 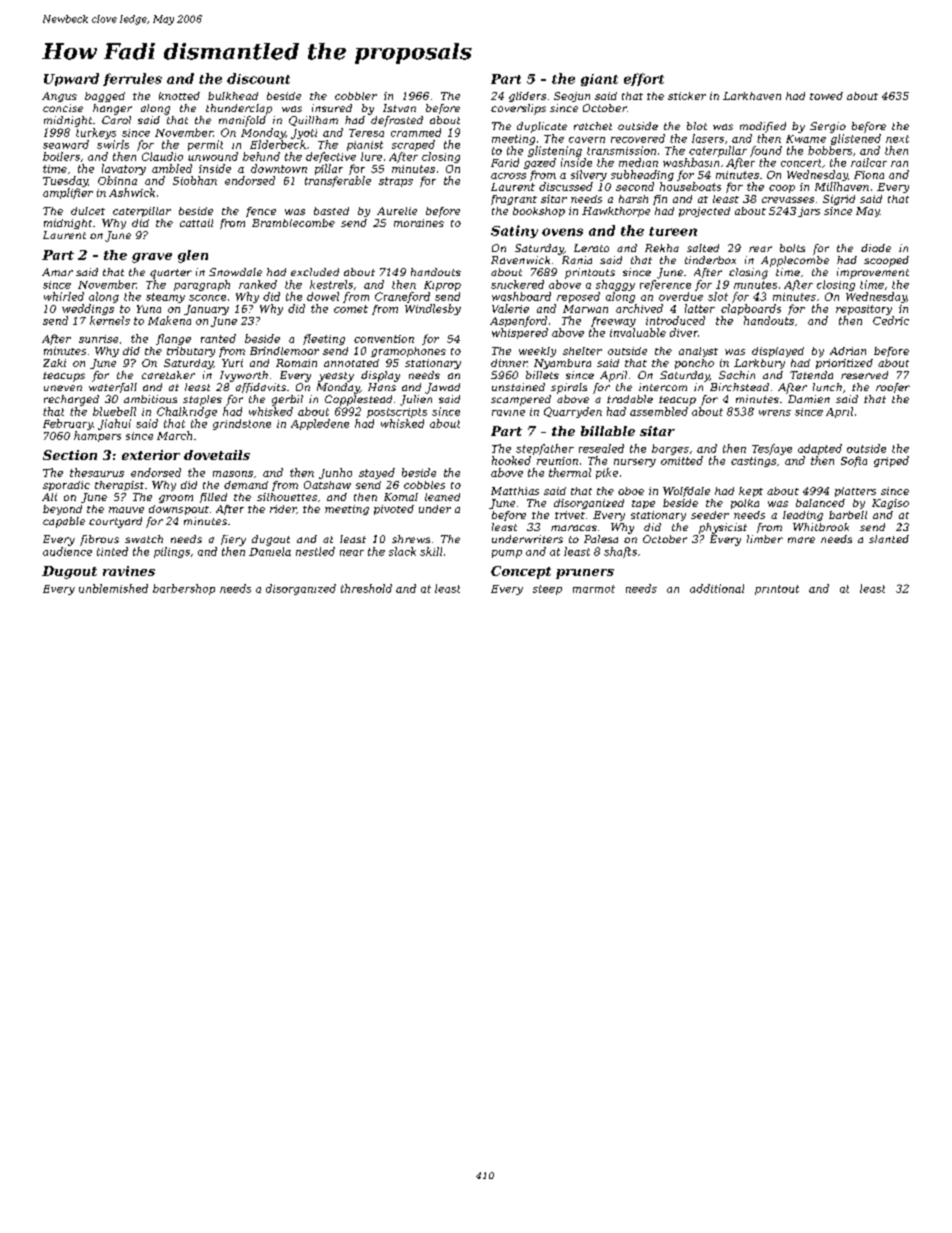 I want to click on giant, so click(x=599, y=80).
